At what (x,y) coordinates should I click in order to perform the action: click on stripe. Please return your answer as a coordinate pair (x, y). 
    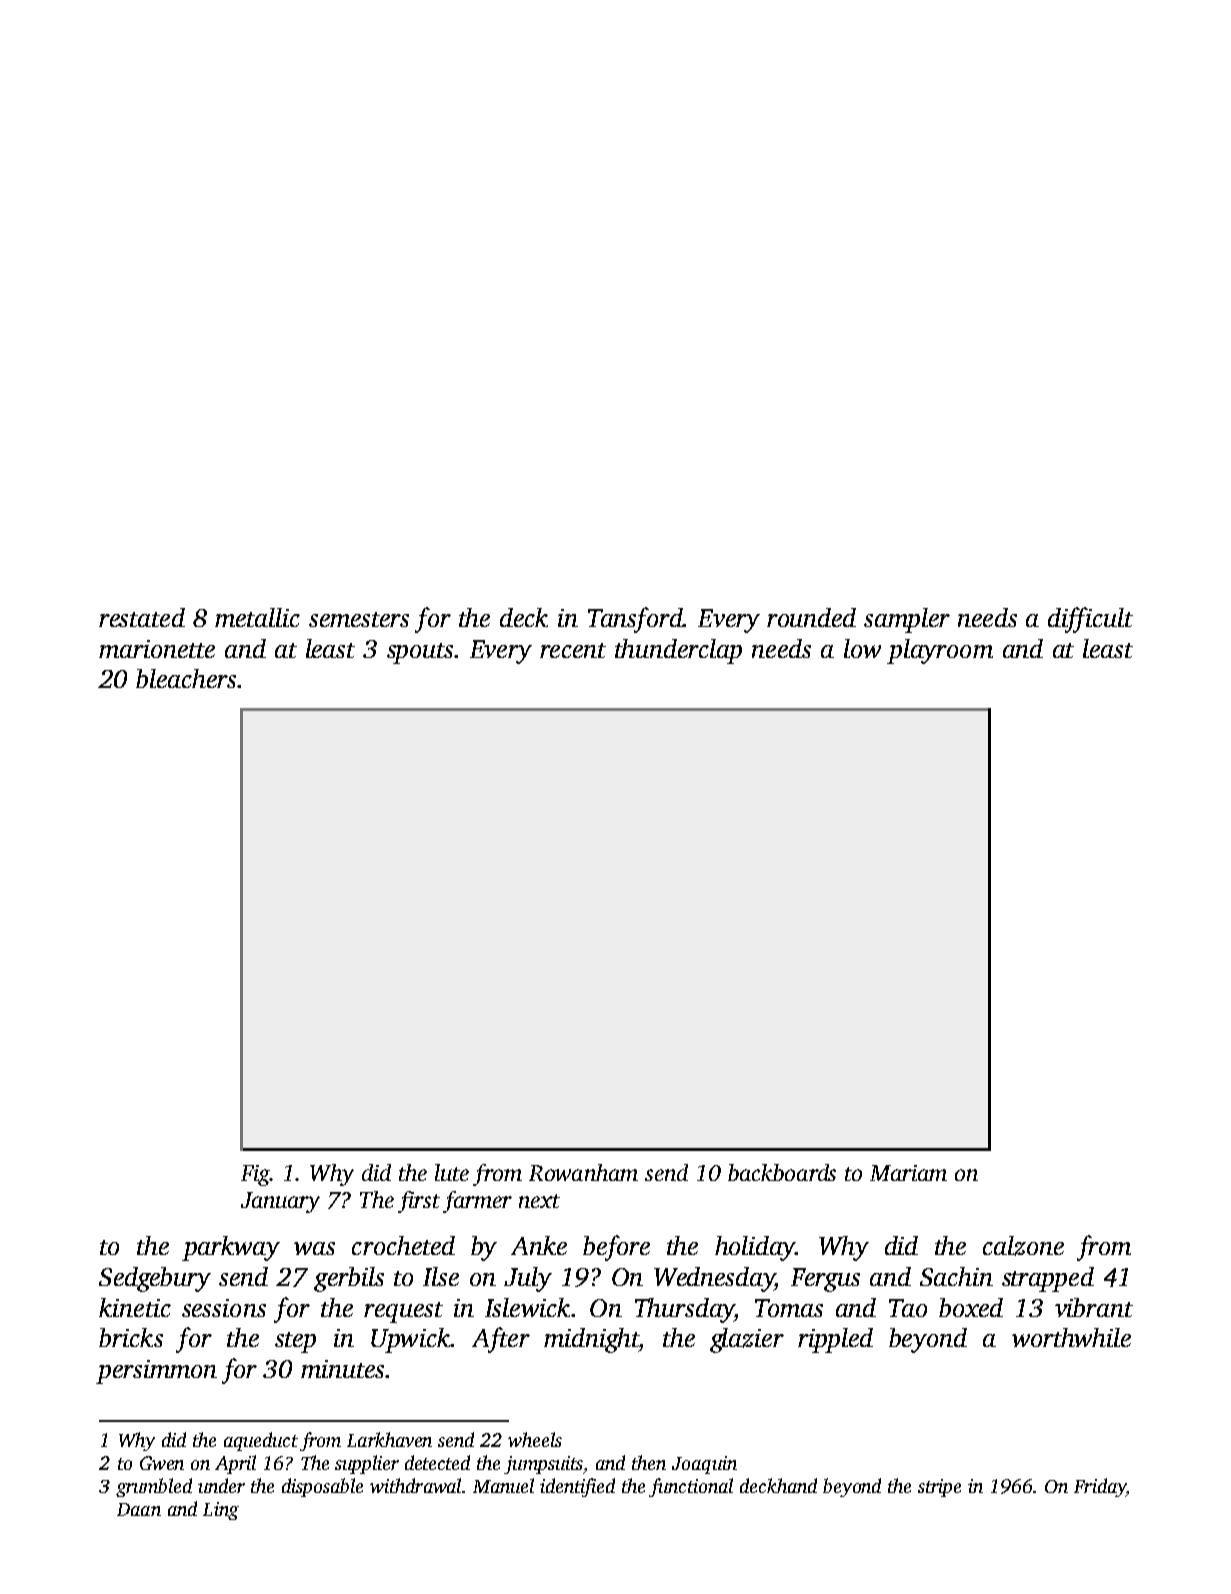
    Looking at the image, I should click on (939, 1488).
